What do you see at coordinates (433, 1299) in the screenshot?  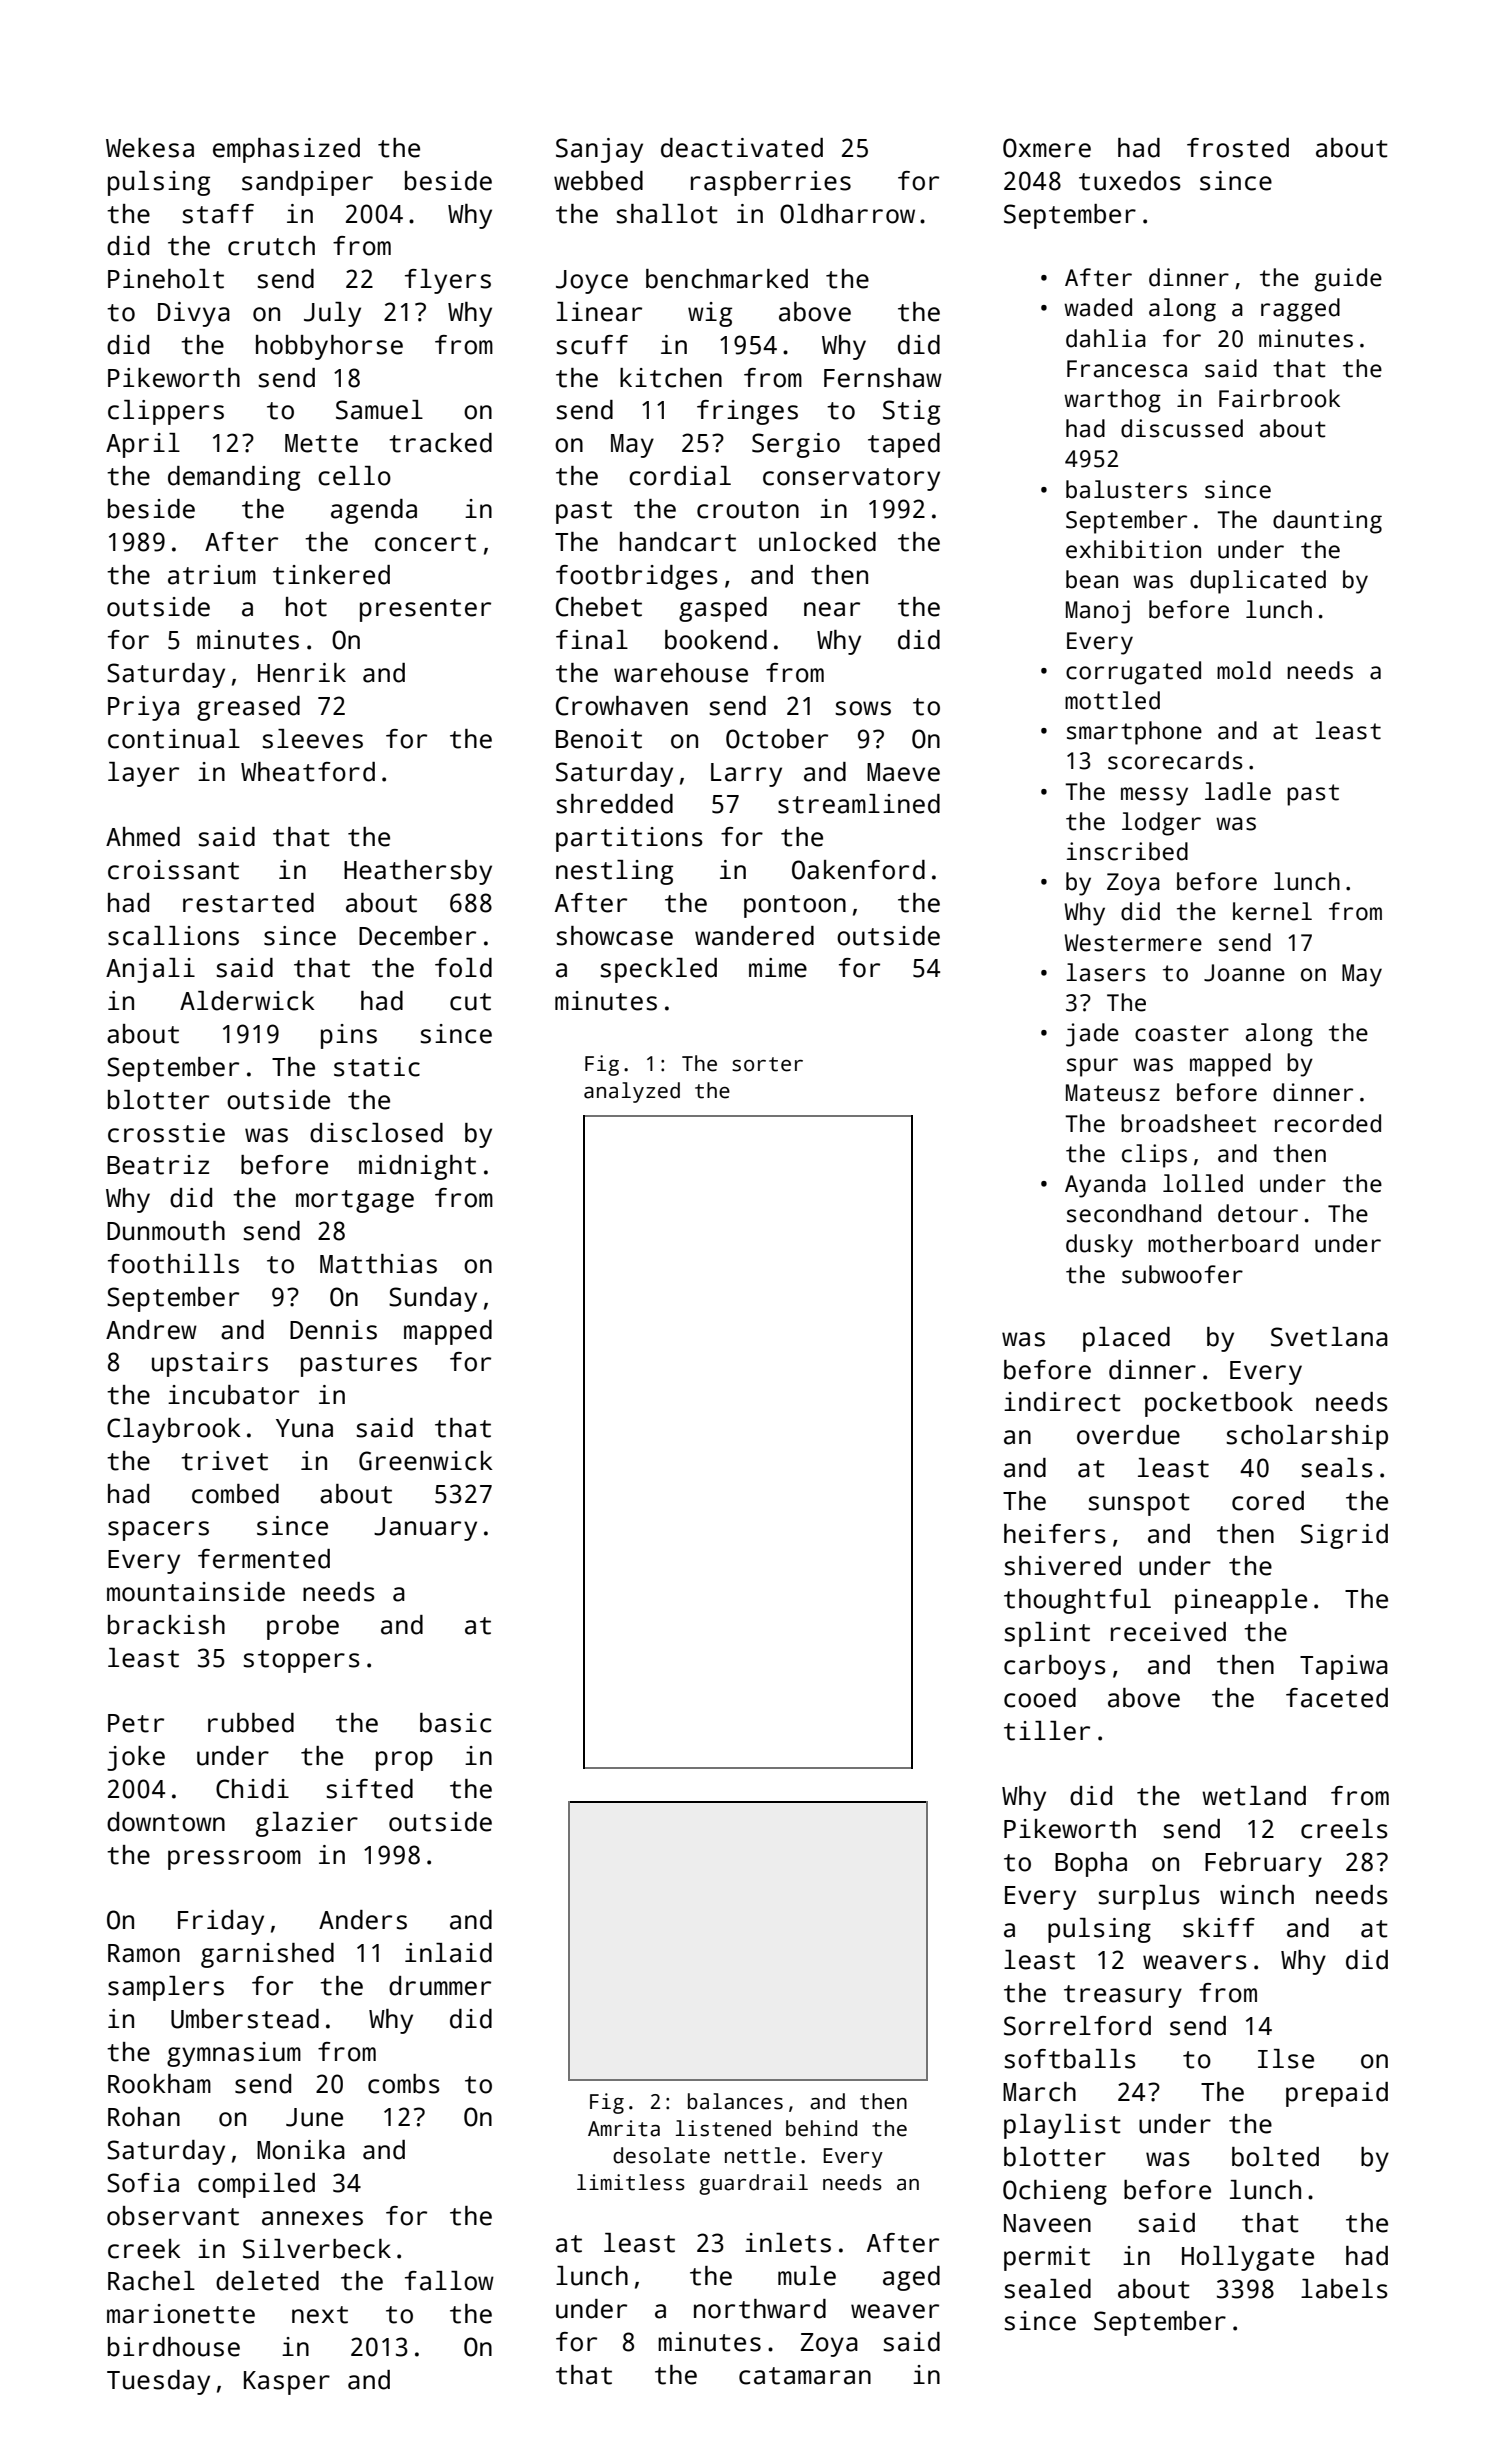 I see `Sunday` at bounding box center [433, 1299].
